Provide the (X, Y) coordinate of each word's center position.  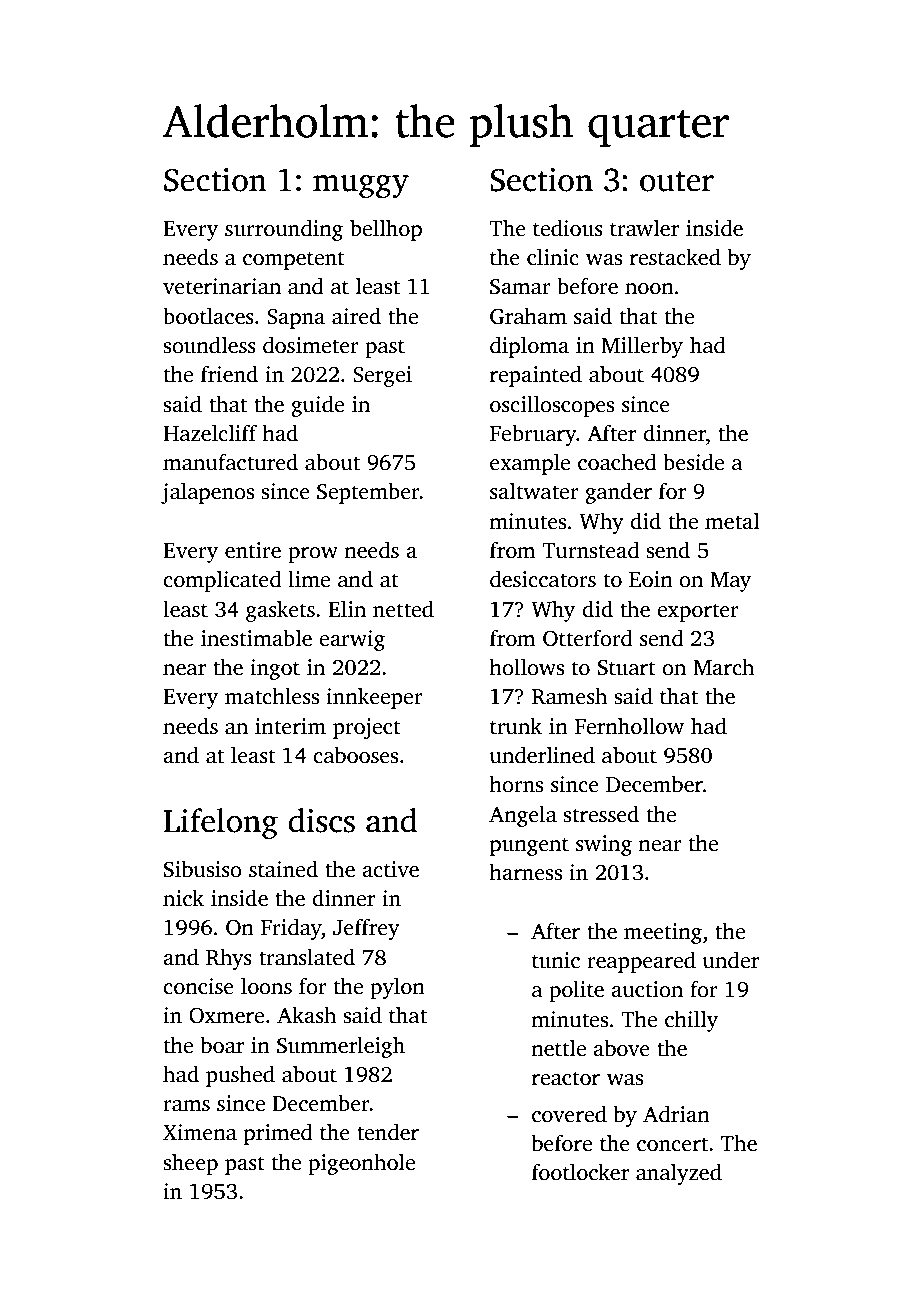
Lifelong (221, 824)
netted (403, 609)
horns (516, 784)
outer (677, 181)
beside (693, 462)
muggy (361, 187)
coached (617, 462)
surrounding (284, 230)
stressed (601, 814)
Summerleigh (341, 1047)
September (368, 493)
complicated (222, 581)
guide (317, 406)
